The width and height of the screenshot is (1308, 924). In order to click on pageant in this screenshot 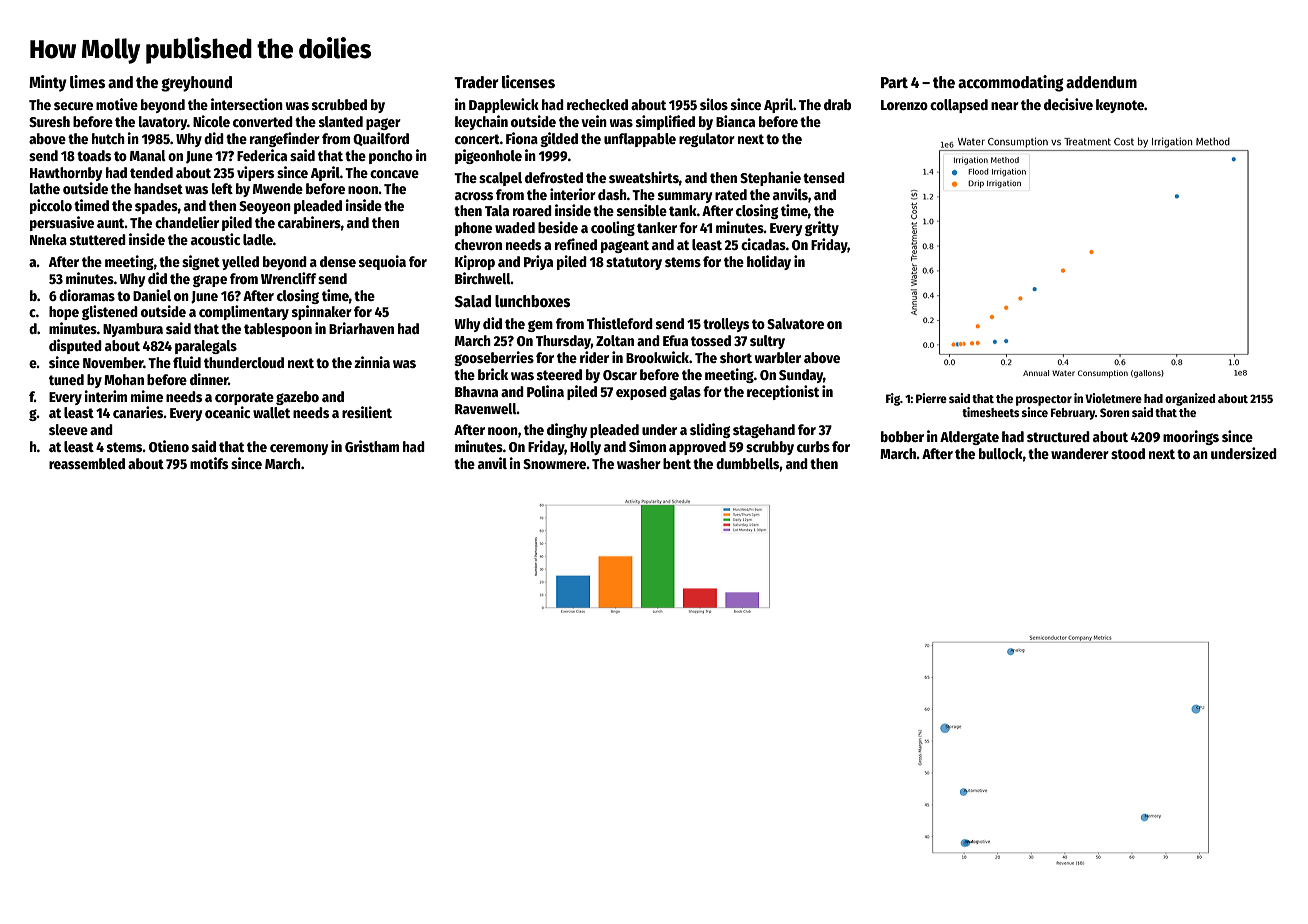, I will do `click(625, 246)`.
